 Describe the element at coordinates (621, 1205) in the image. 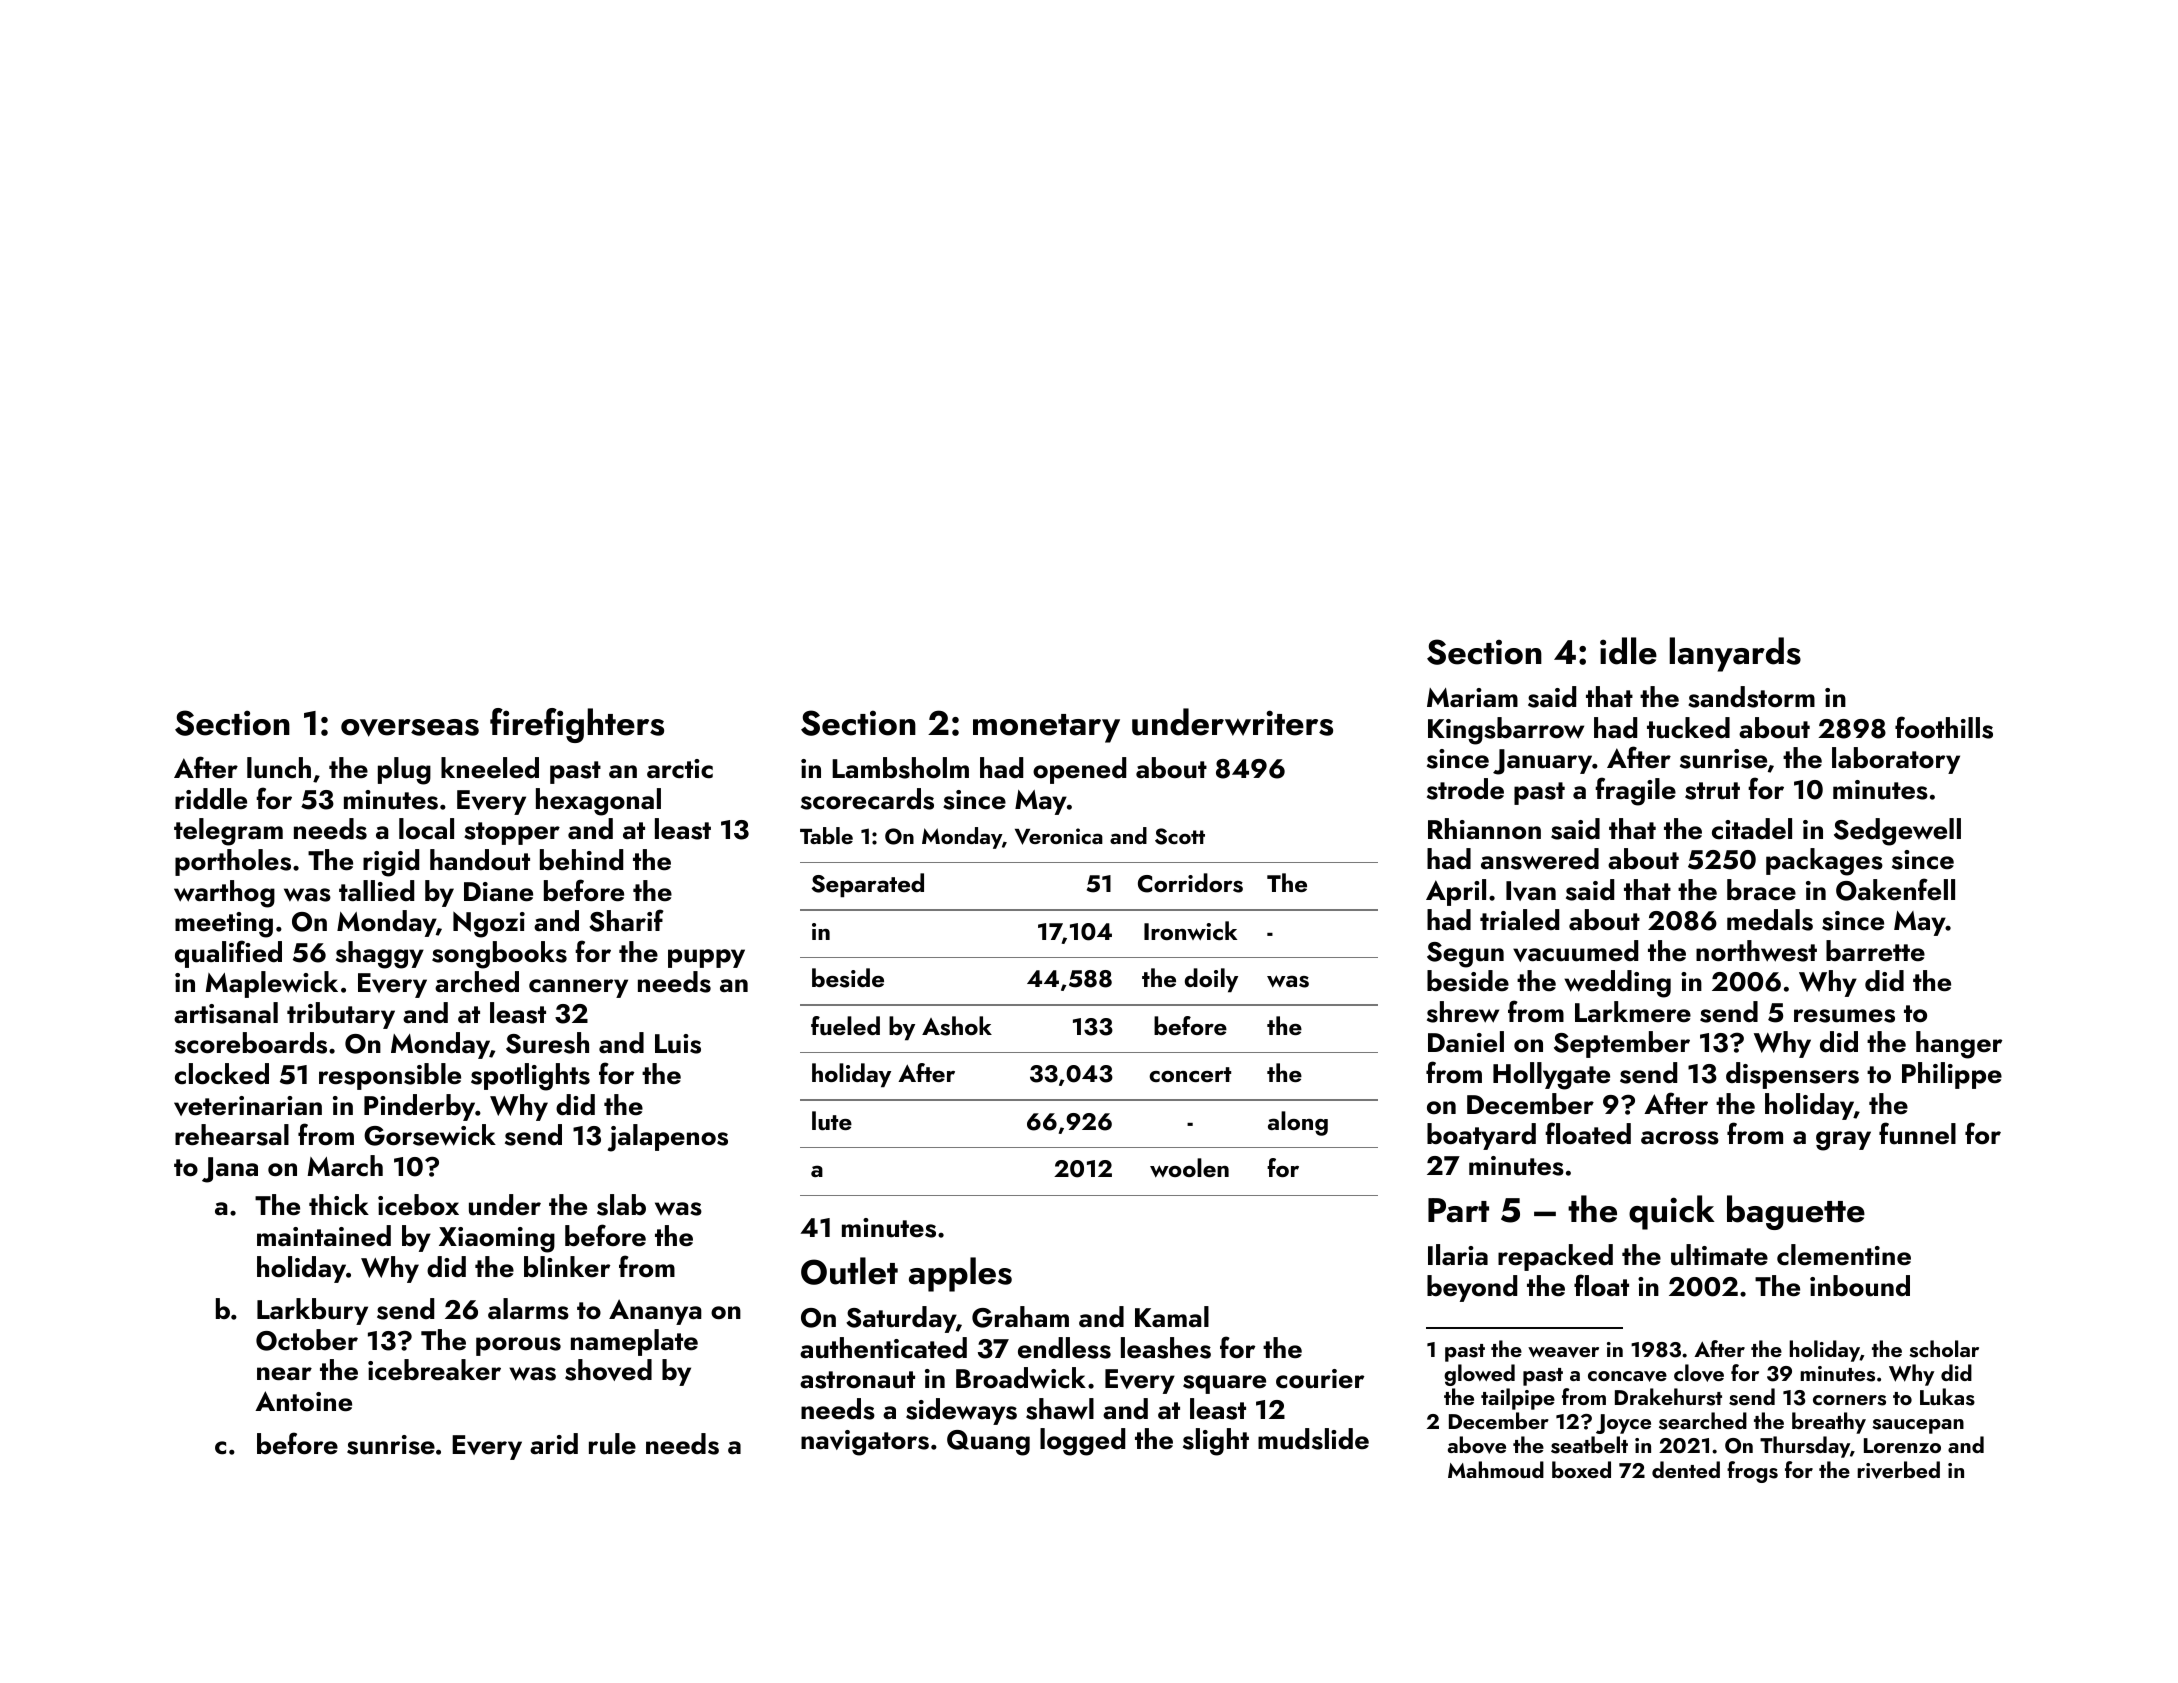

I see `slab` at that location.
